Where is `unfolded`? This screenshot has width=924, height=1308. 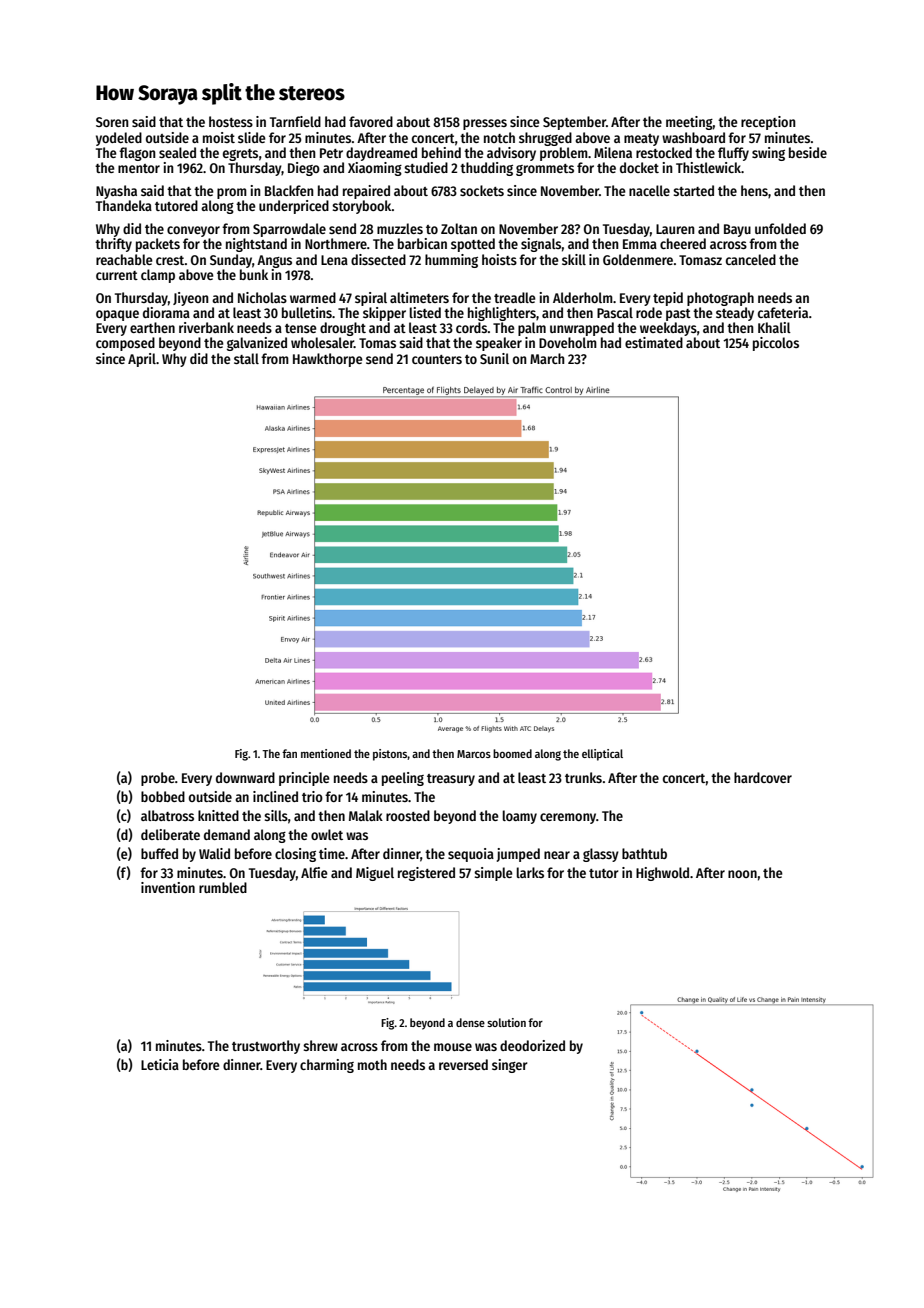 unfolded is located at coordinates (780, 228).
